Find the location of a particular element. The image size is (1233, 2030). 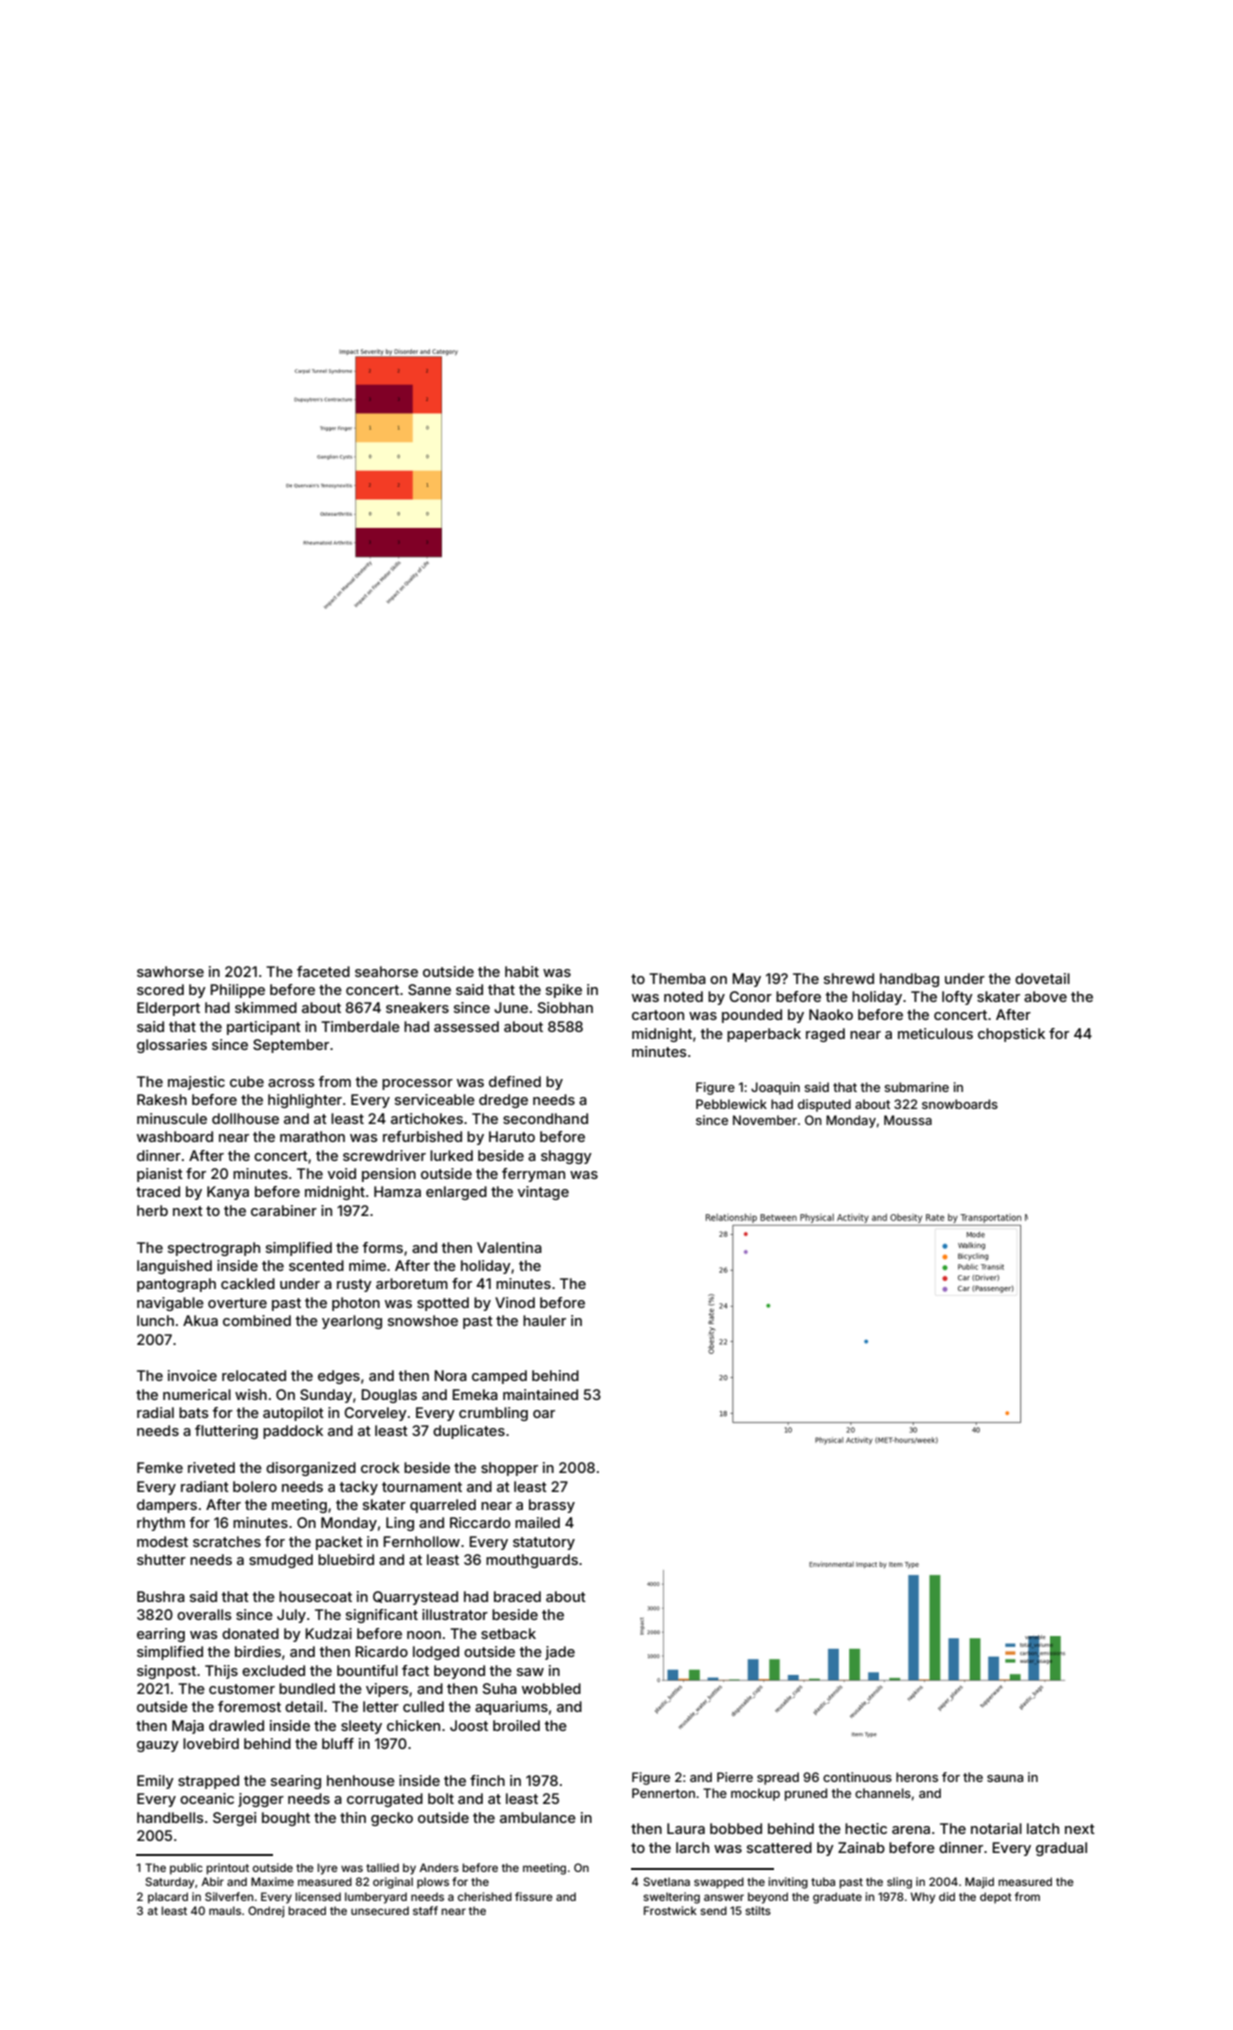

sauna is located at coordinates (1005, 1778).
